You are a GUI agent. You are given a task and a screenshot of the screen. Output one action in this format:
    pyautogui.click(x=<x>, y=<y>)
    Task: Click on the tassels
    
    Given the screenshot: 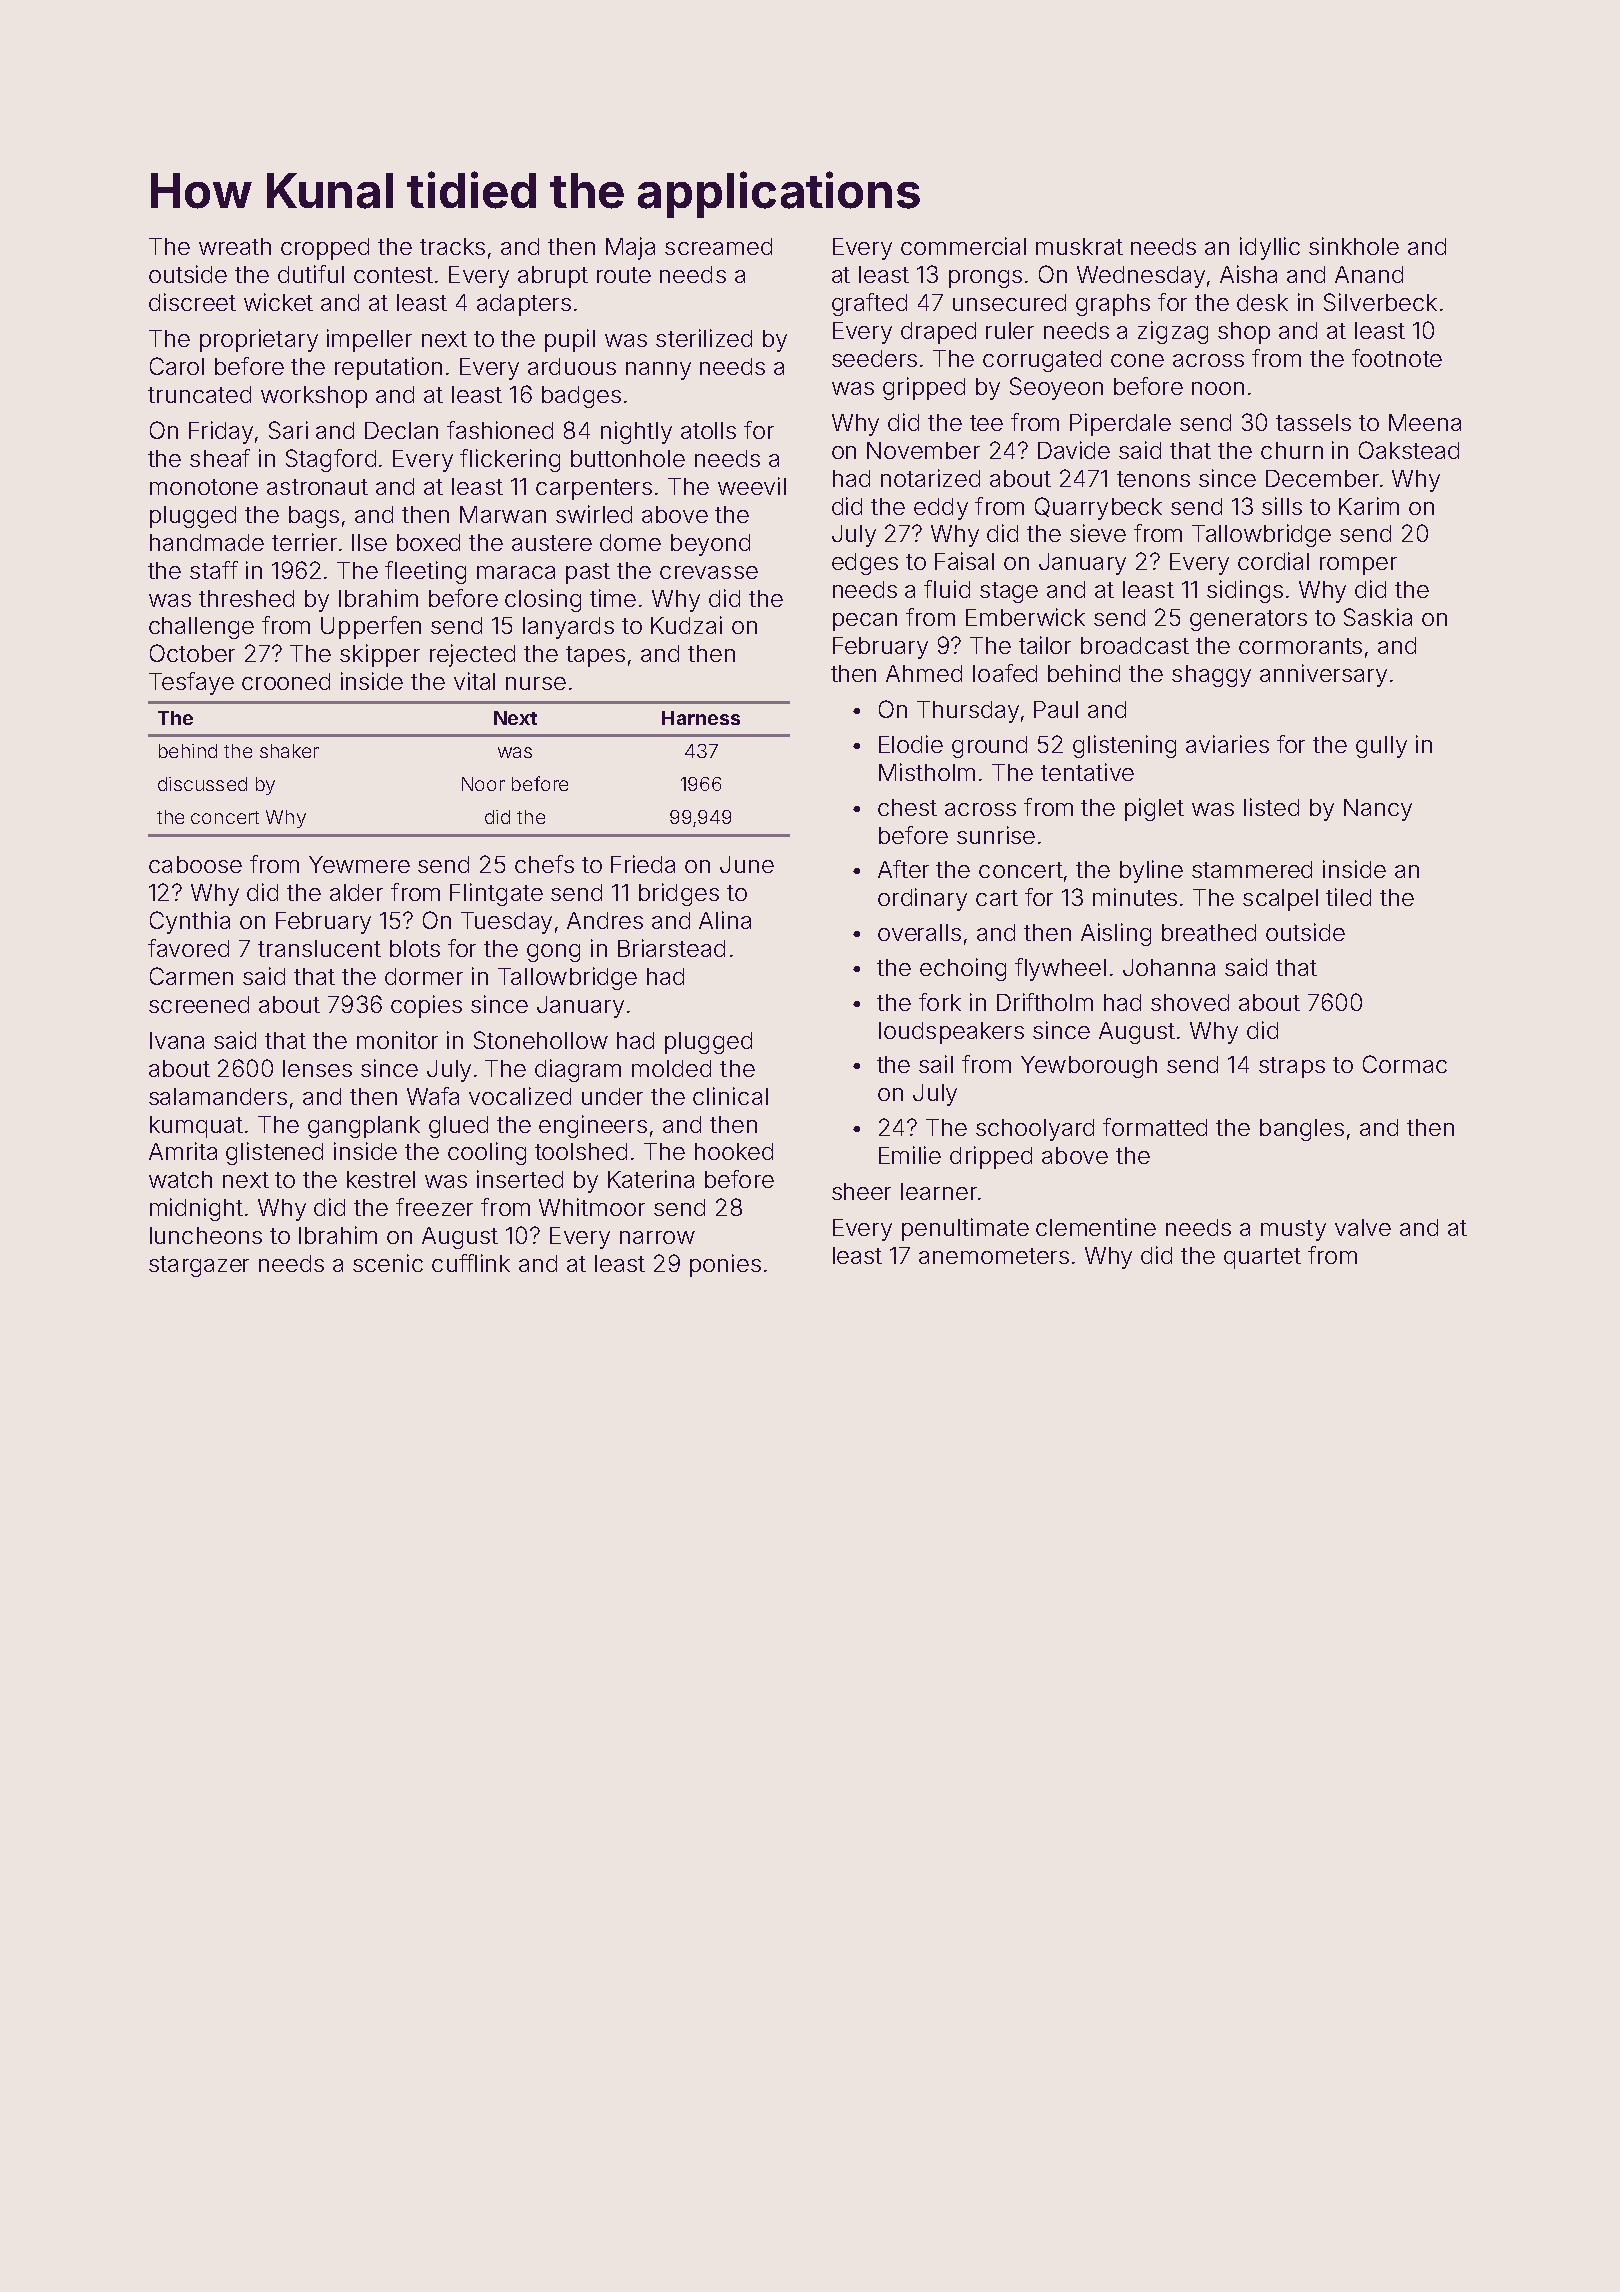 What is the action you would take?
    pyautogui.click(x=1313, y=422)
